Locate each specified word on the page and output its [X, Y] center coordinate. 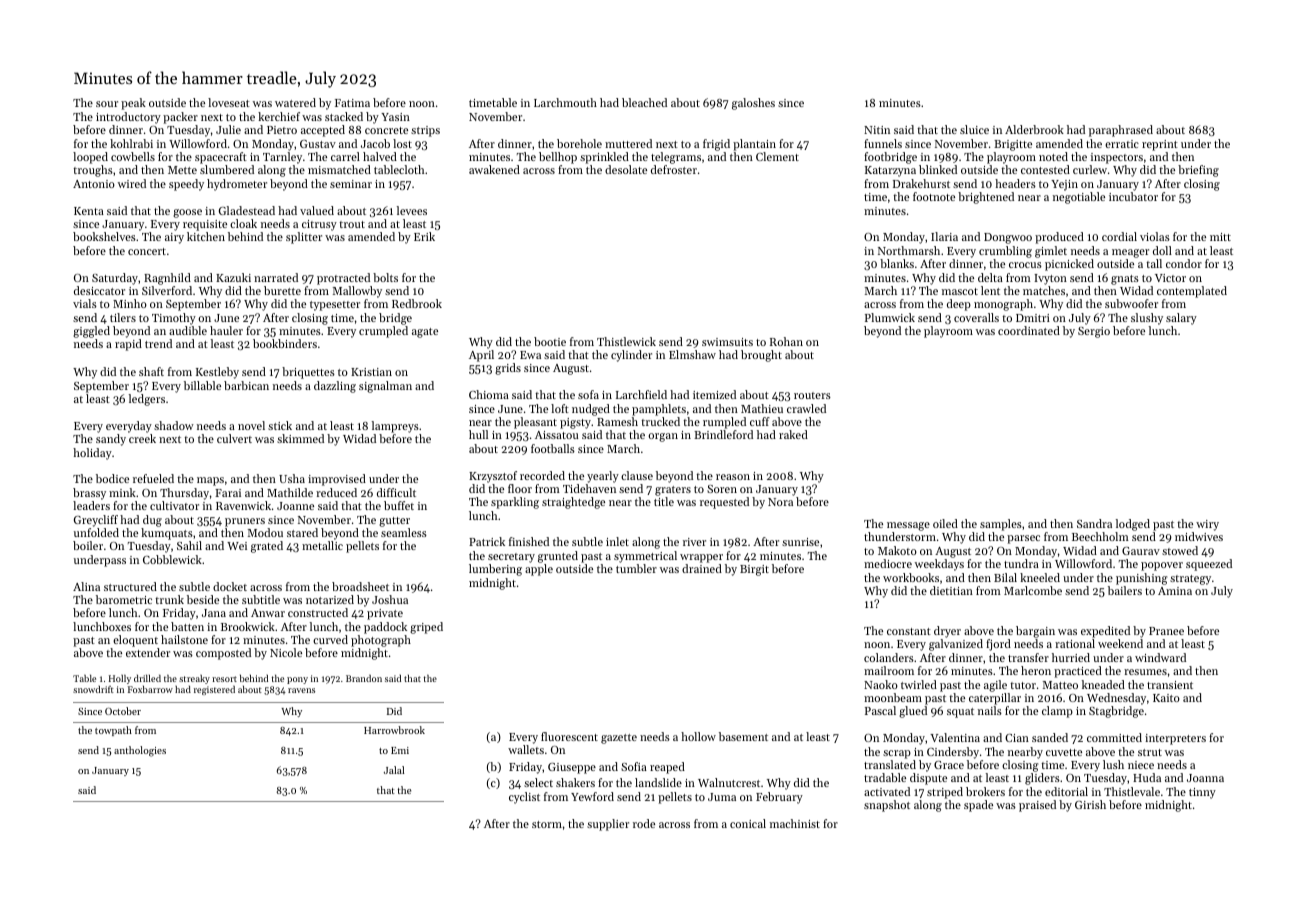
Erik [424, 236]
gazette [619, 739]
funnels [883, 143]
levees [412, 210]
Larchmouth [565, 102]
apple [539, 570]
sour [107, 104]
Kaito [1166, 698]
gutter [394, 522]
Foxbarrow [150, 689]
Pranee [1166, 631]
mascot [960, 291]
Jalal [394, 770]
